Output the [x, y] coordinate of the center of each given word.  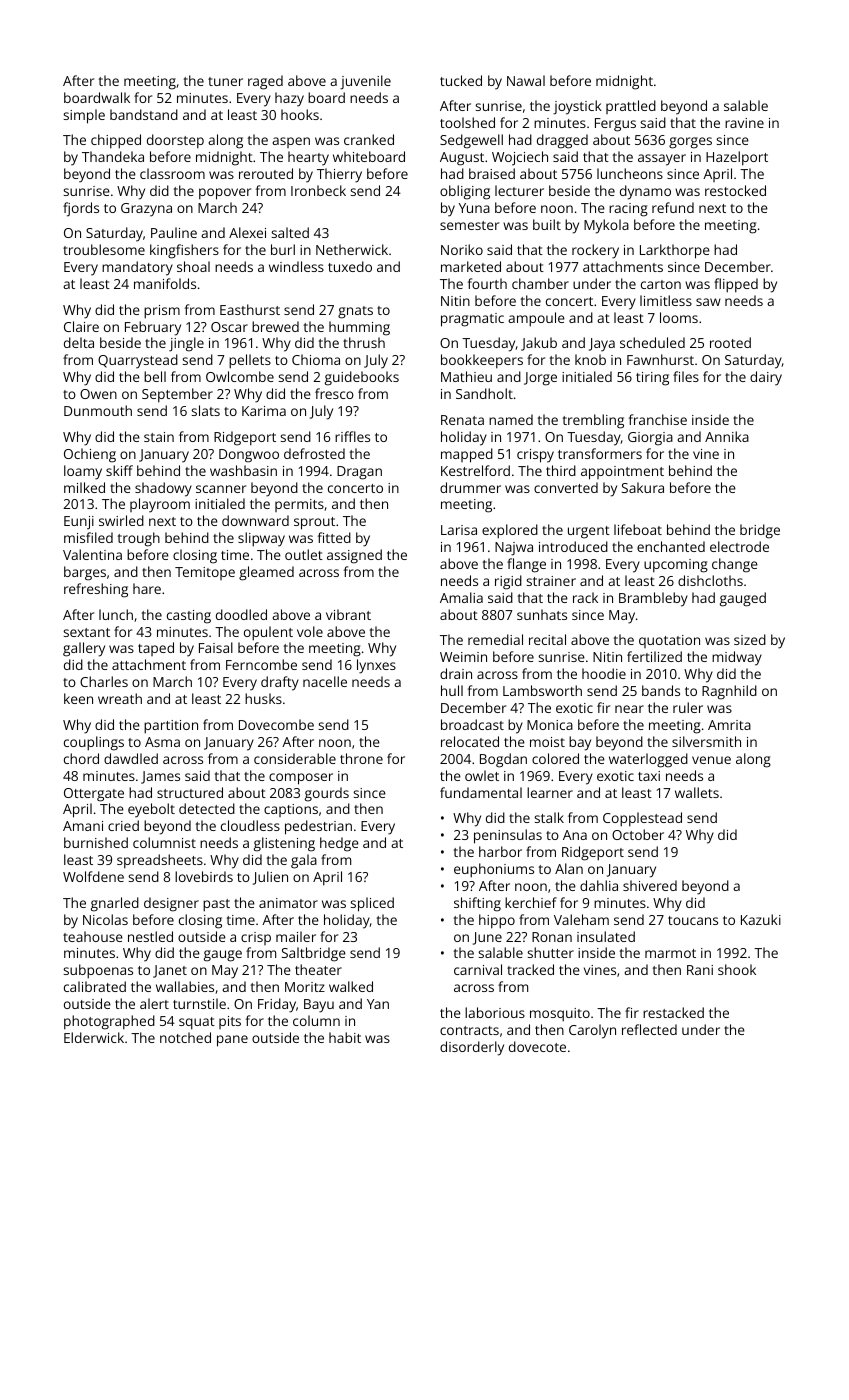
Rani [700, 970]
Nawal [526, 80]
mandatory [137, 268]
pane [232, 1041]
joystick [577, 107]
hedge [339, 844]
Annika [727, 436]
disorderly [472, 1048]
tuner [225, 81]
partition [171, 727]
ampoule [536, 319]
